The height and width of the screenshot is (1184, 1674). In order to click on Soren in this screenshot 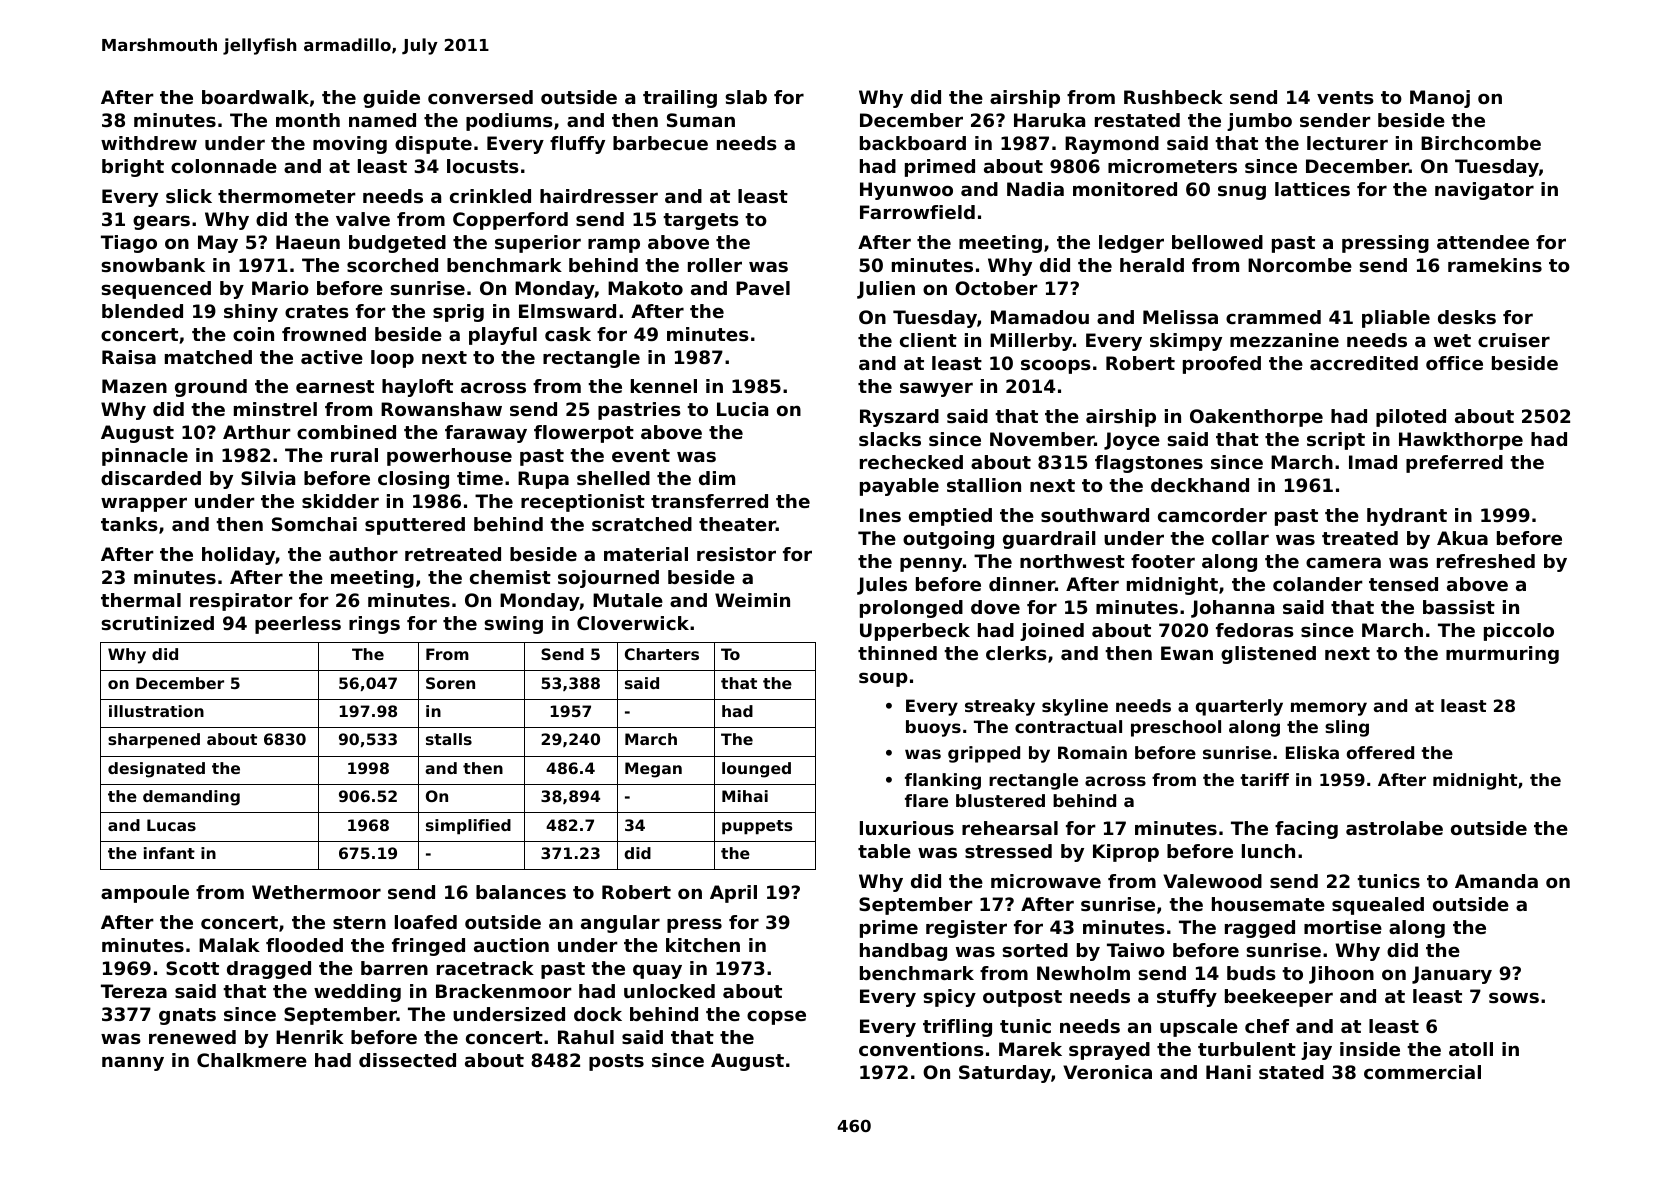, I will do `click(450, 683)`.
